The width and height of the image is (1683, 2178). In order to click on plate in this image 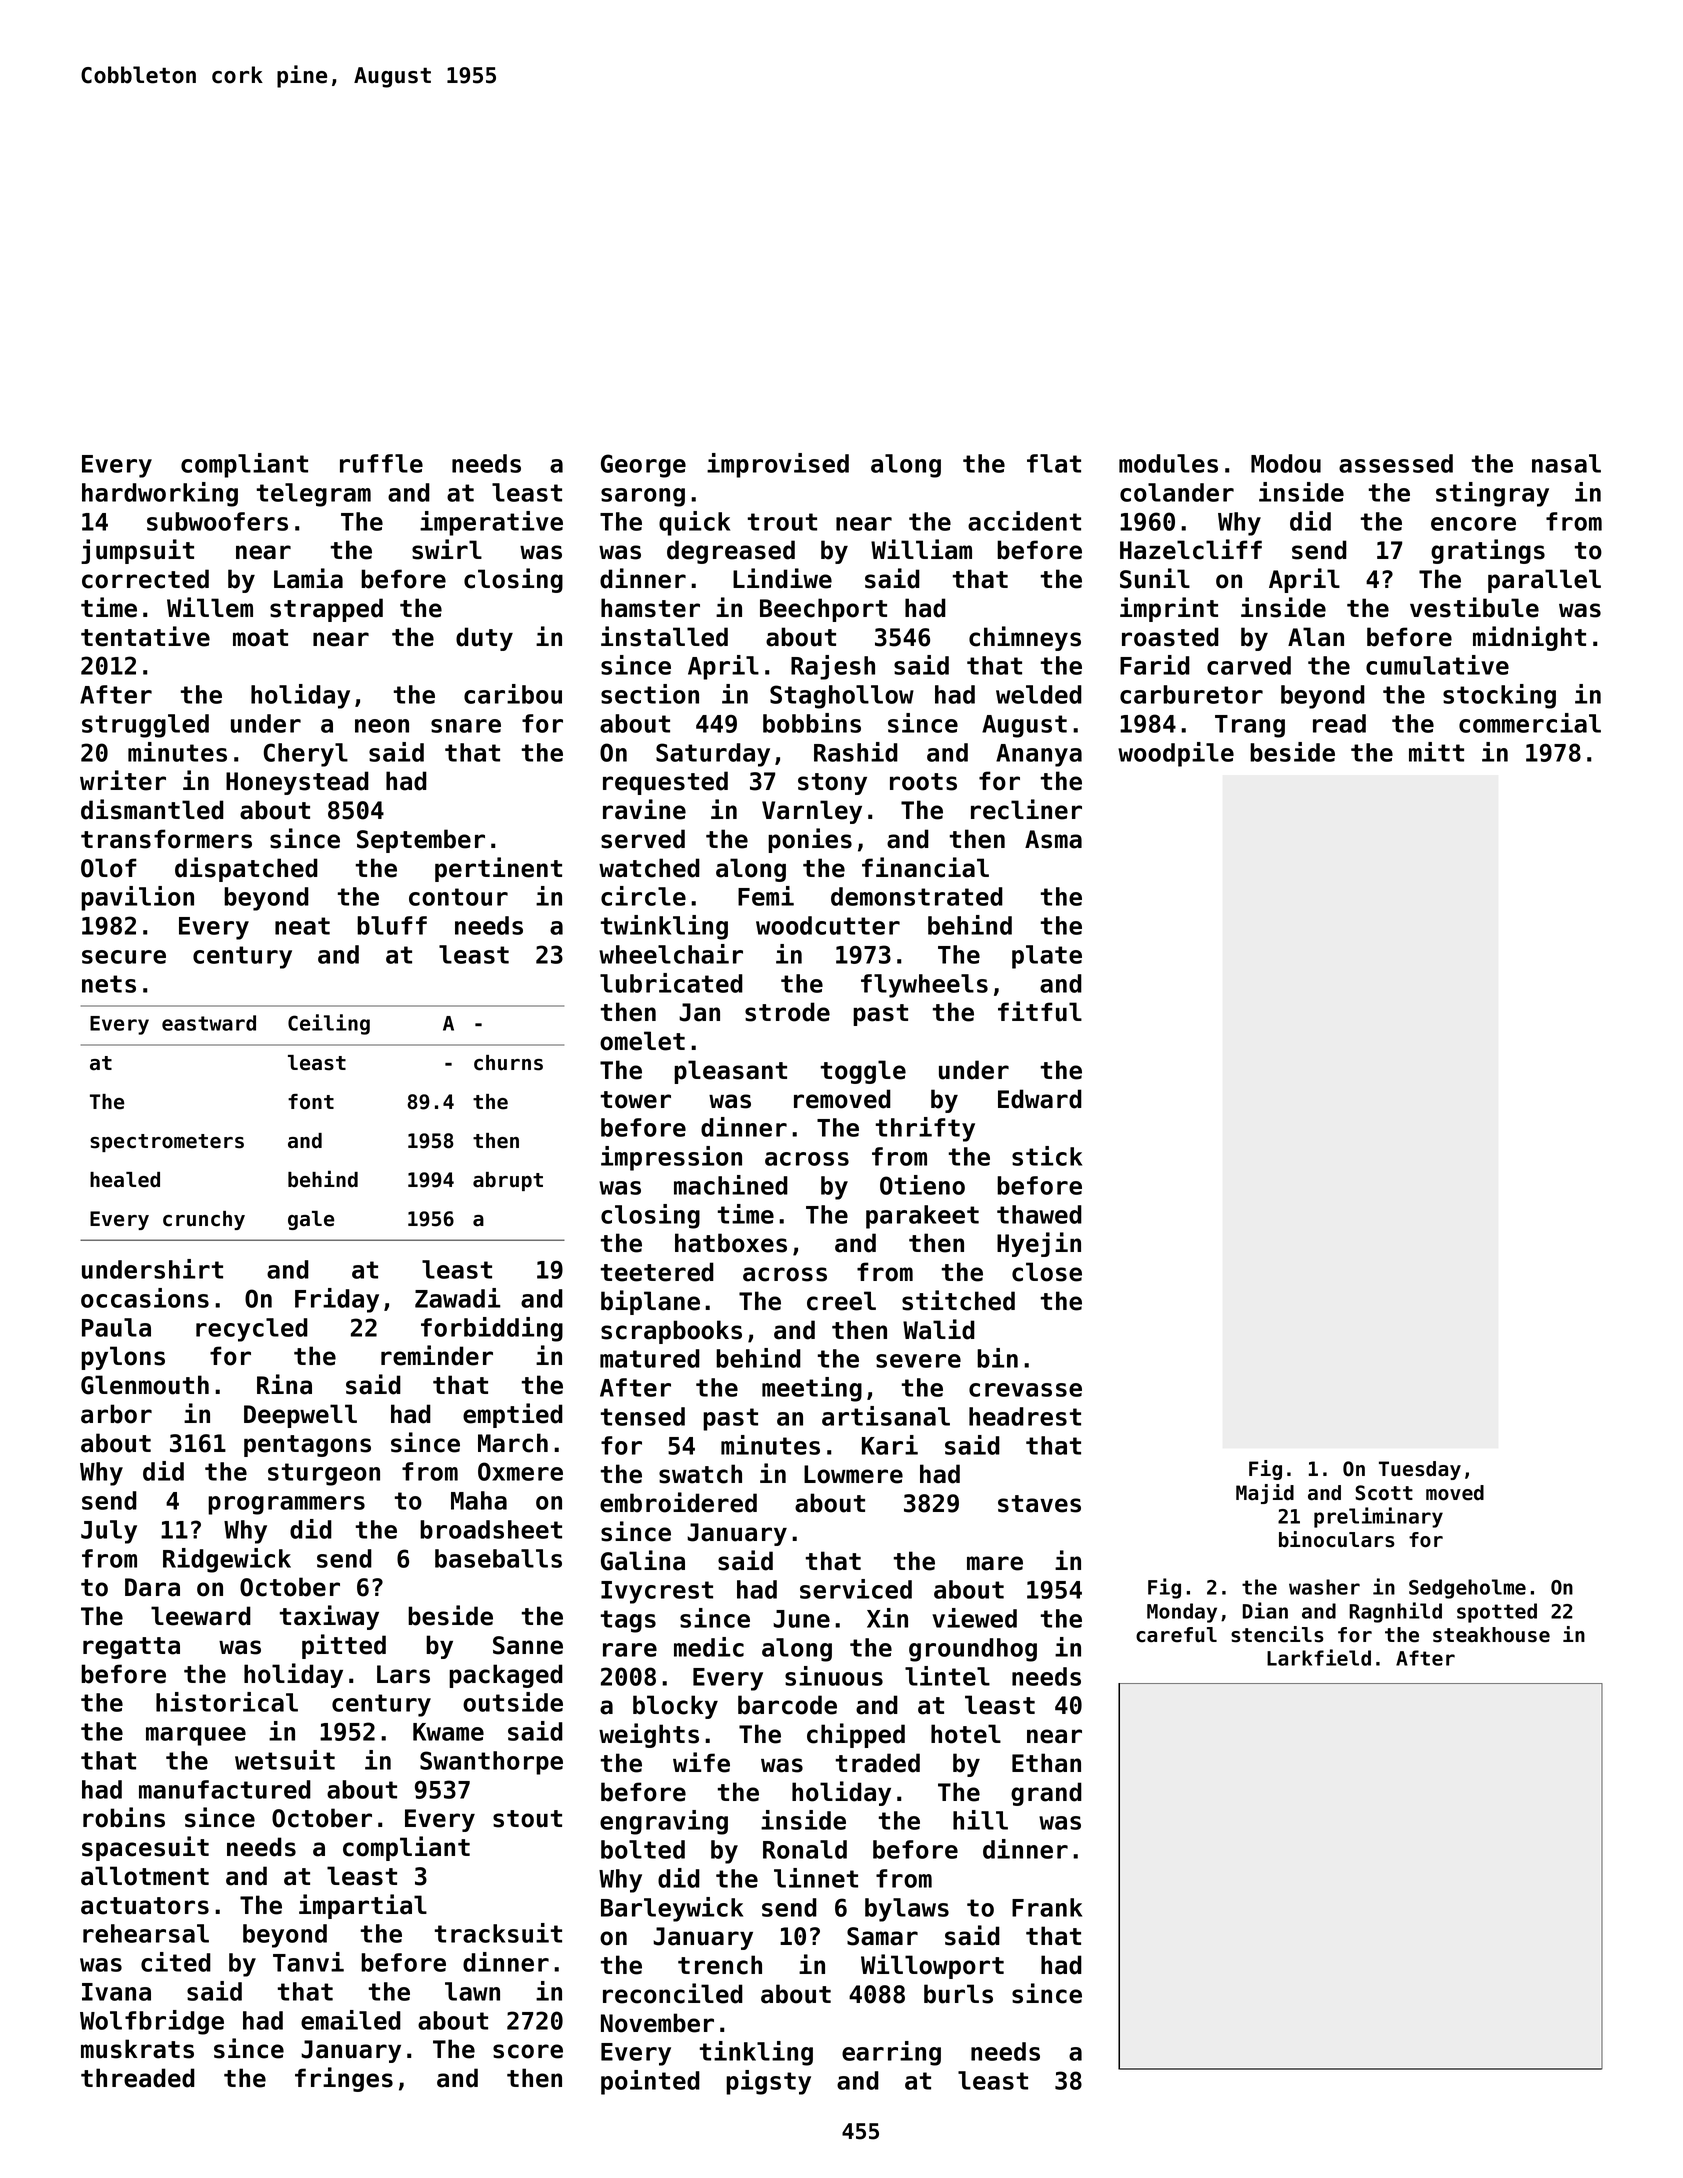, I will do `click(1047, 957)`.
